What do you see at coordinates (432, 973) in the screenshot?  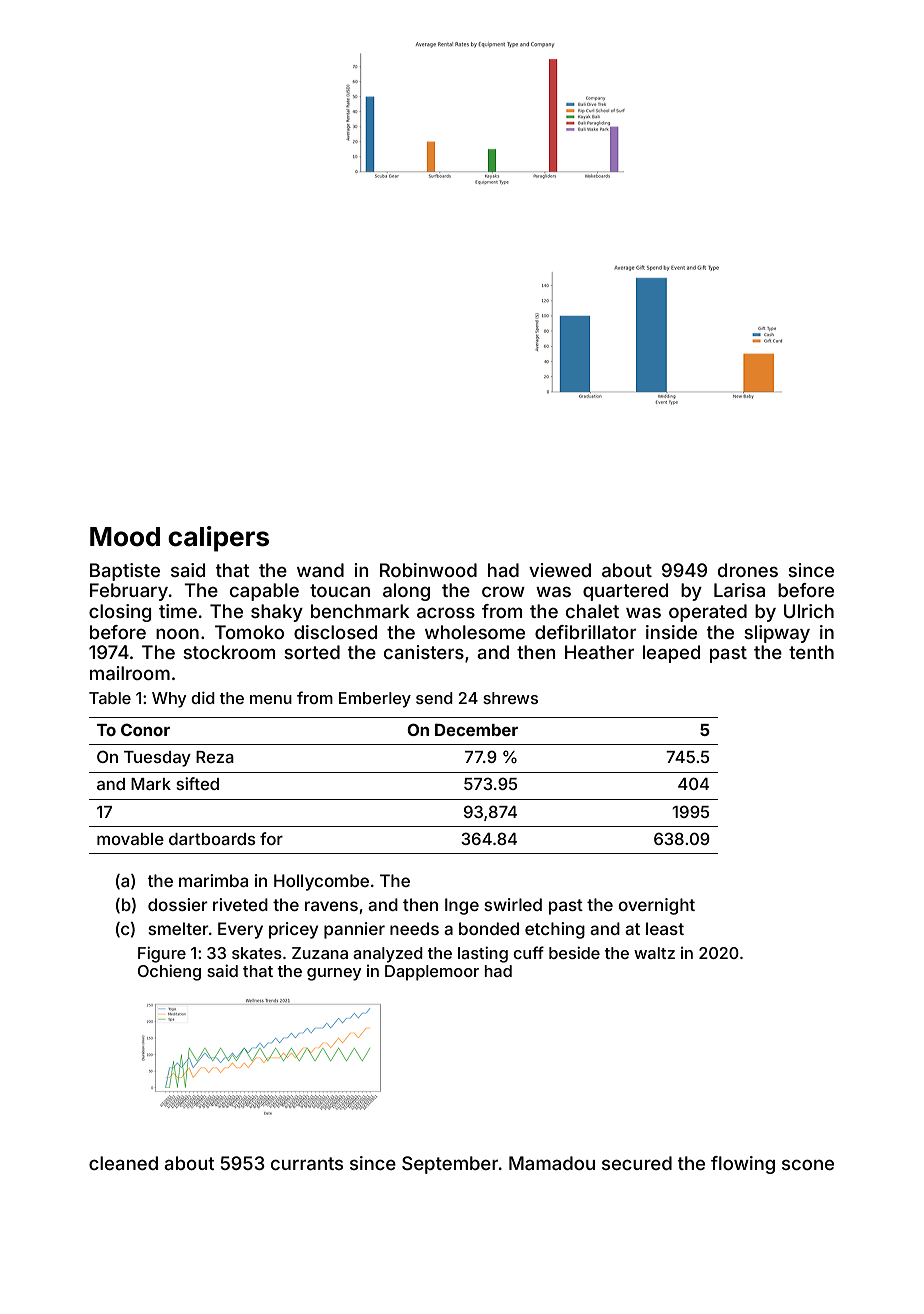 I see `Dapplemoor` at bounding box center [432, 973].
